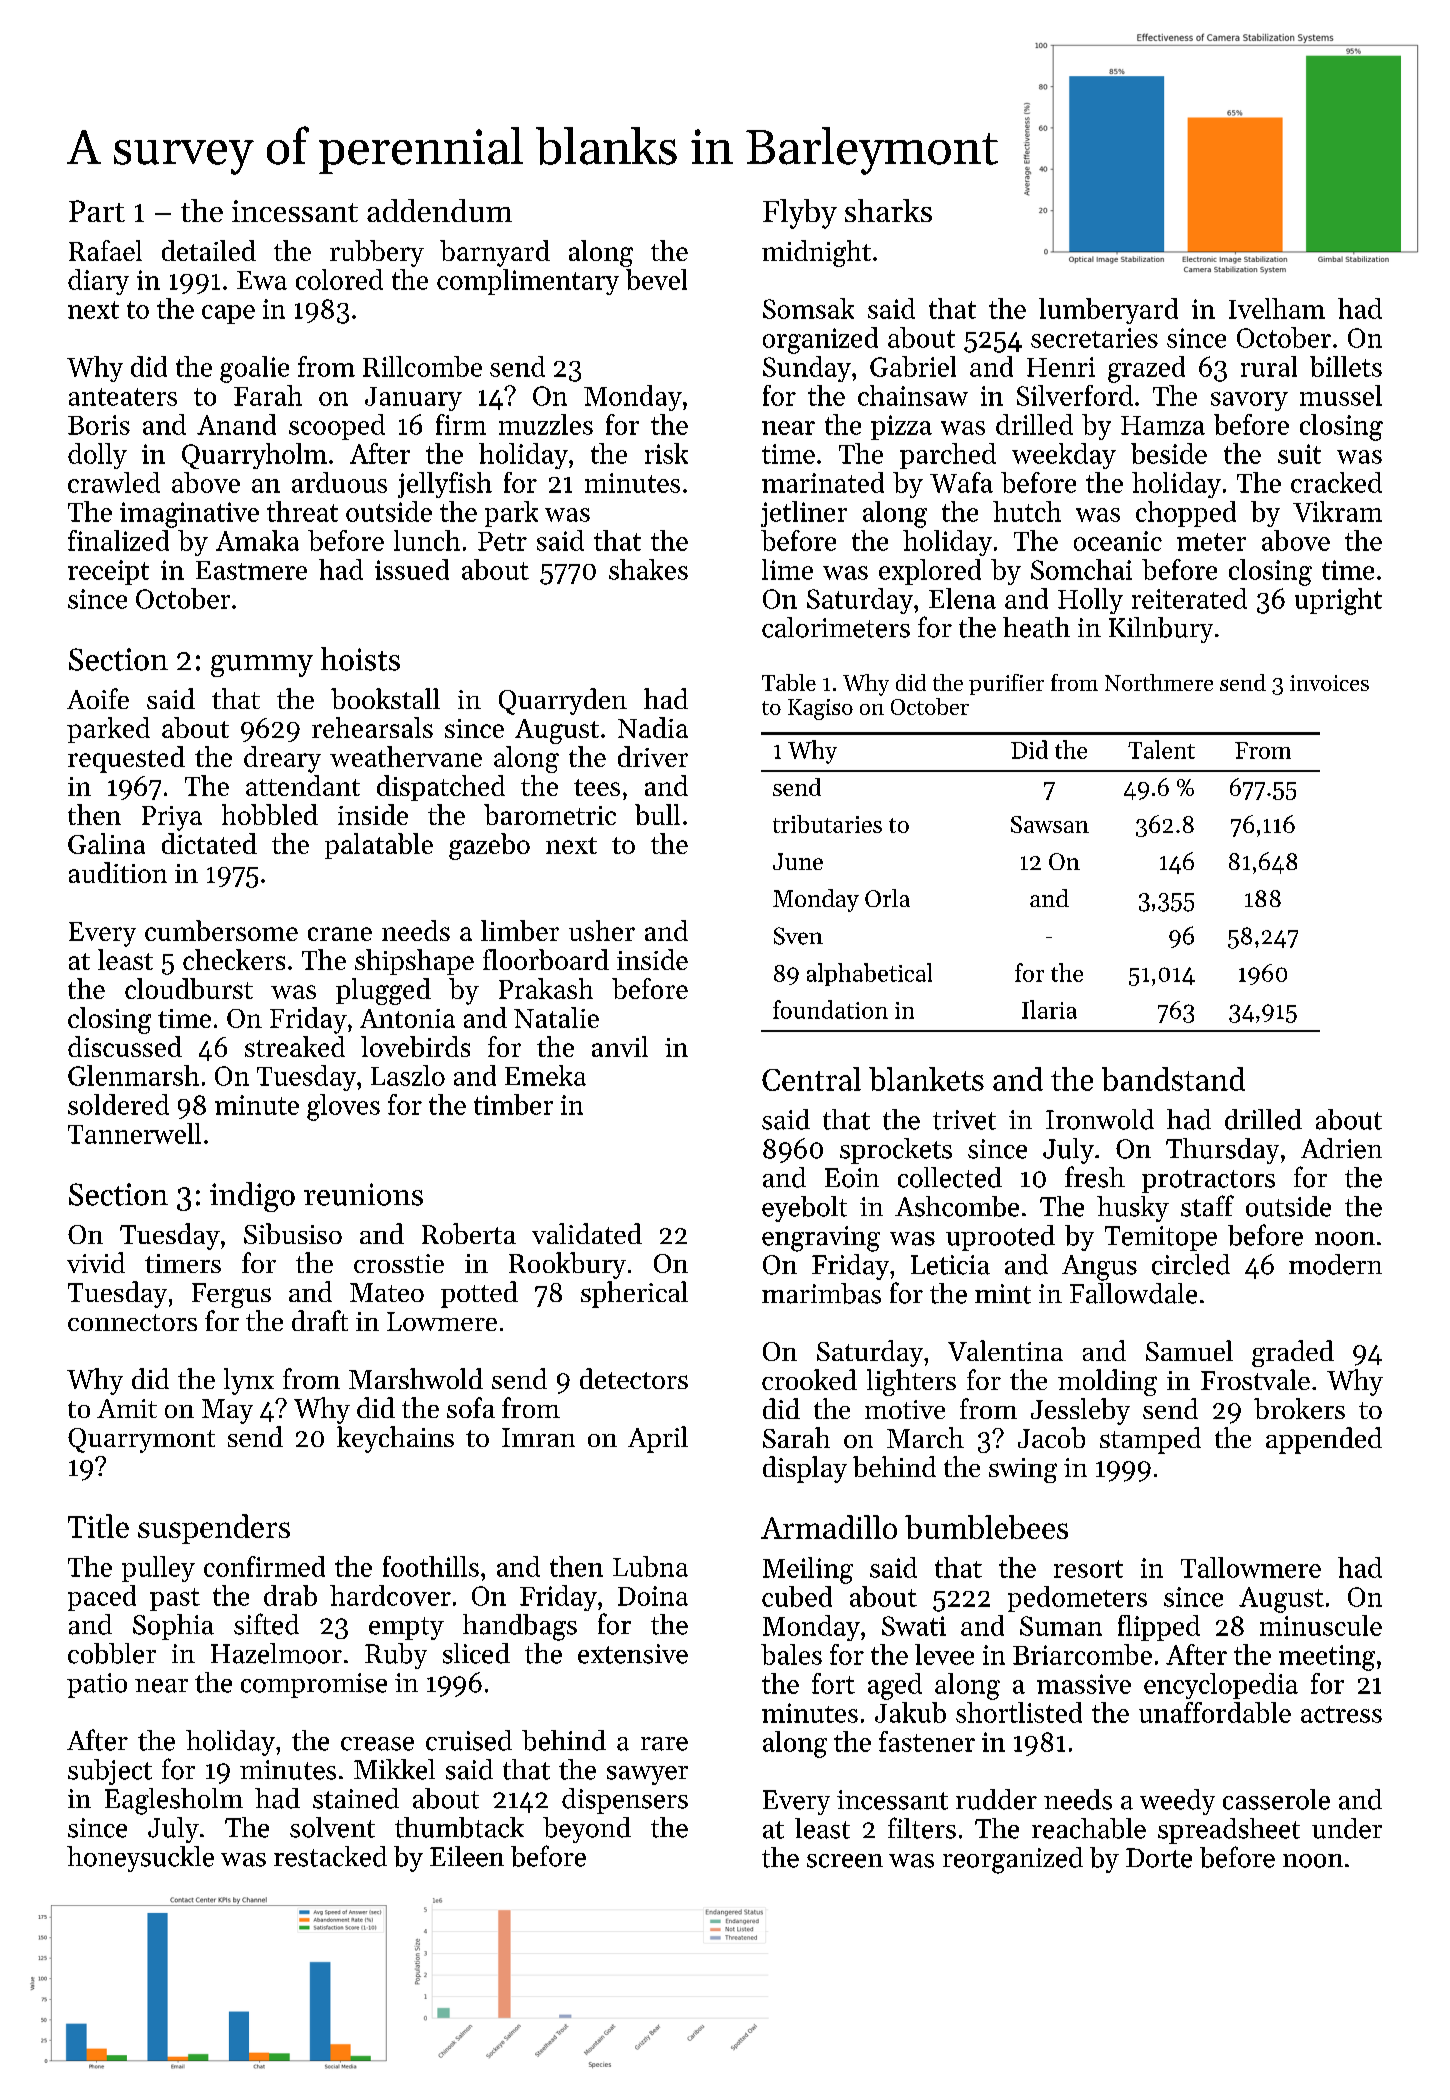 The image size is (1450, 2100). Describe the element at coordinates (140, 1859) in the image. I see `honeysuckle` at that location.
